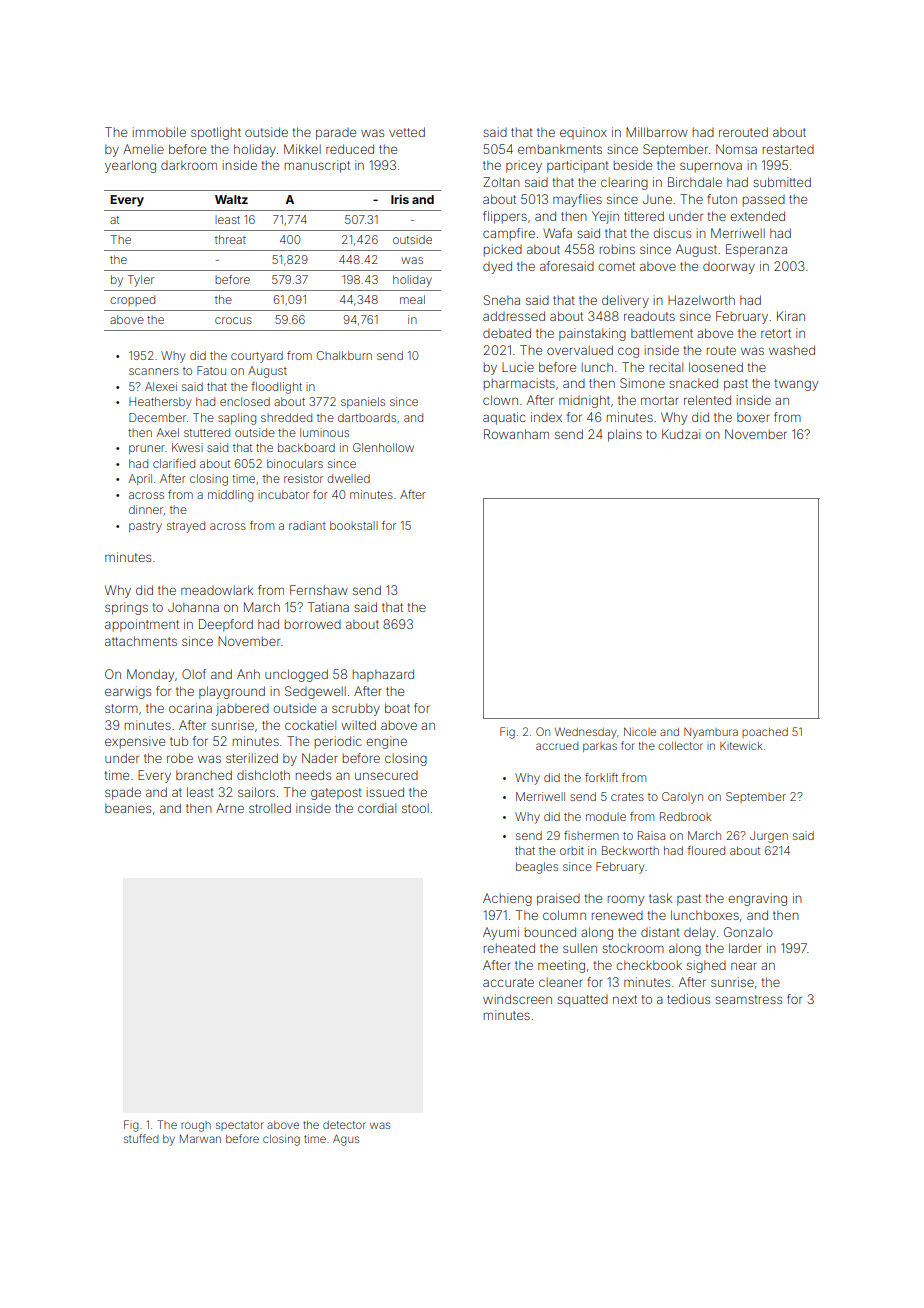 The height and width of the screenshot is (1308, 924). I want to click on Amelie, so click(143, 149).
